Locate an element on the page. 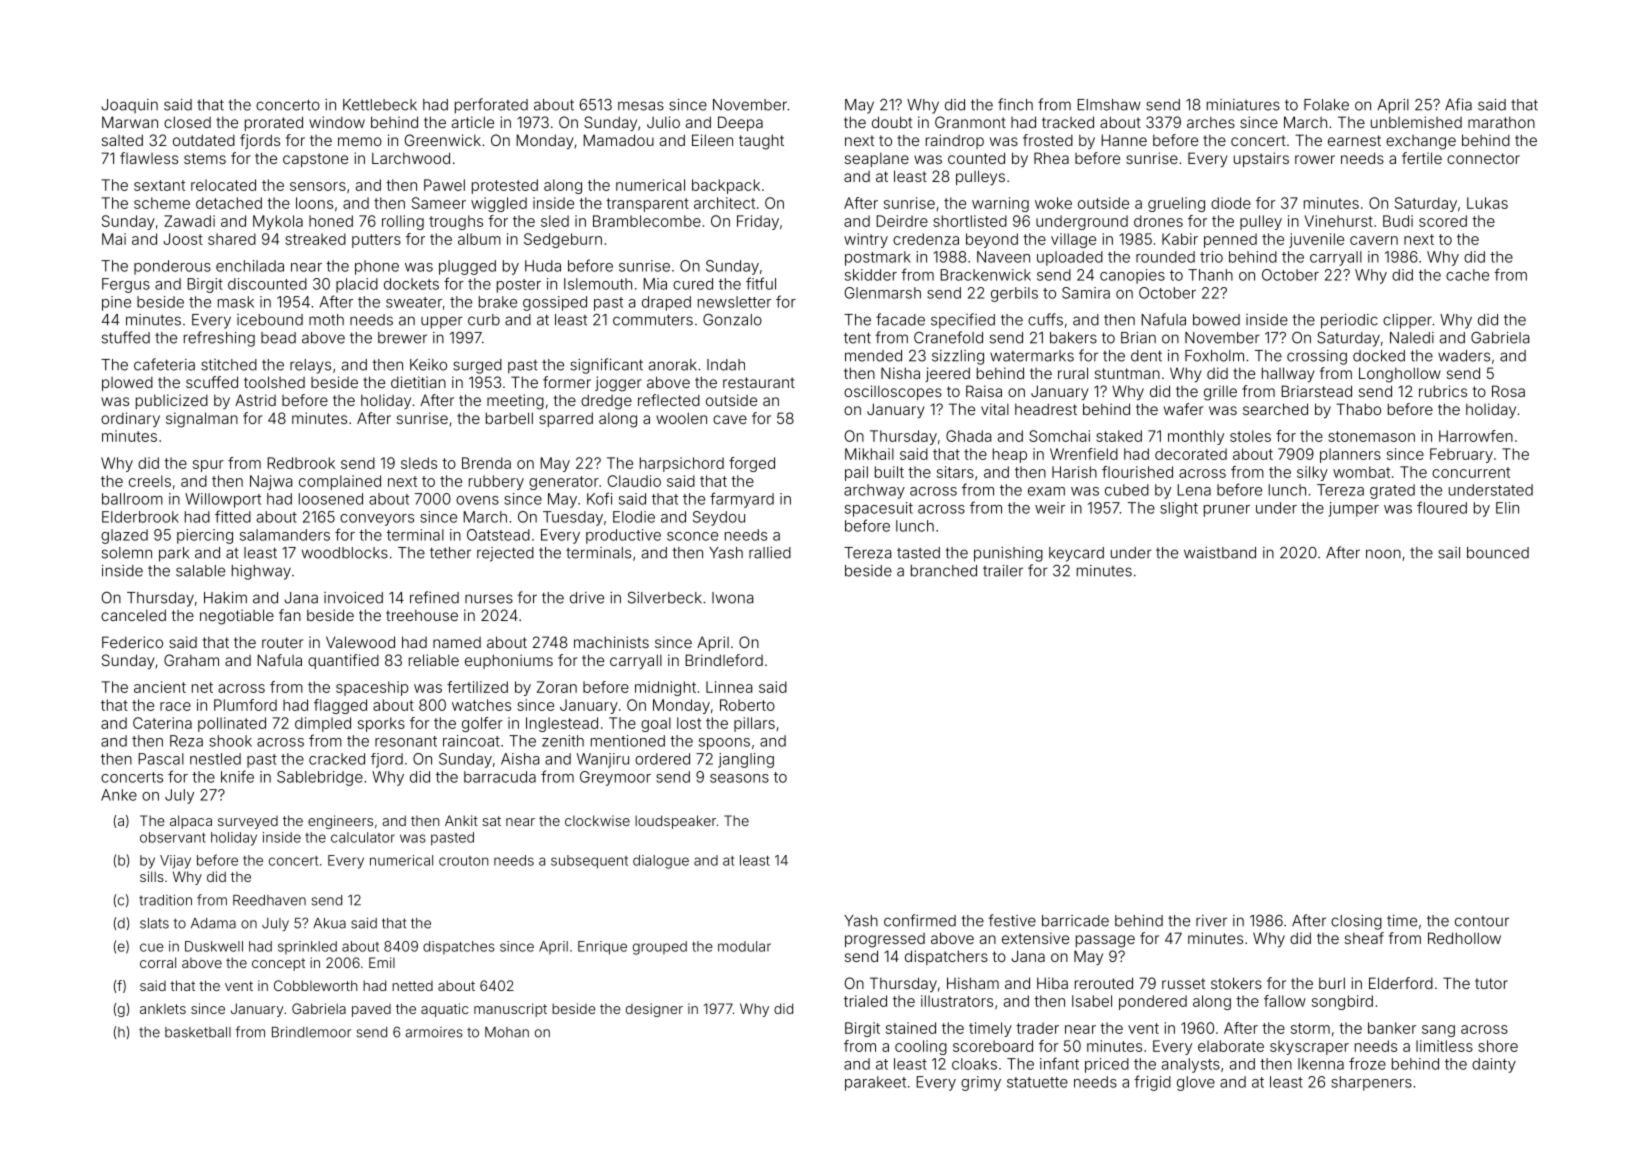 This document has width=1640, height=1160. plugged is located at coordinates (467, 267).
